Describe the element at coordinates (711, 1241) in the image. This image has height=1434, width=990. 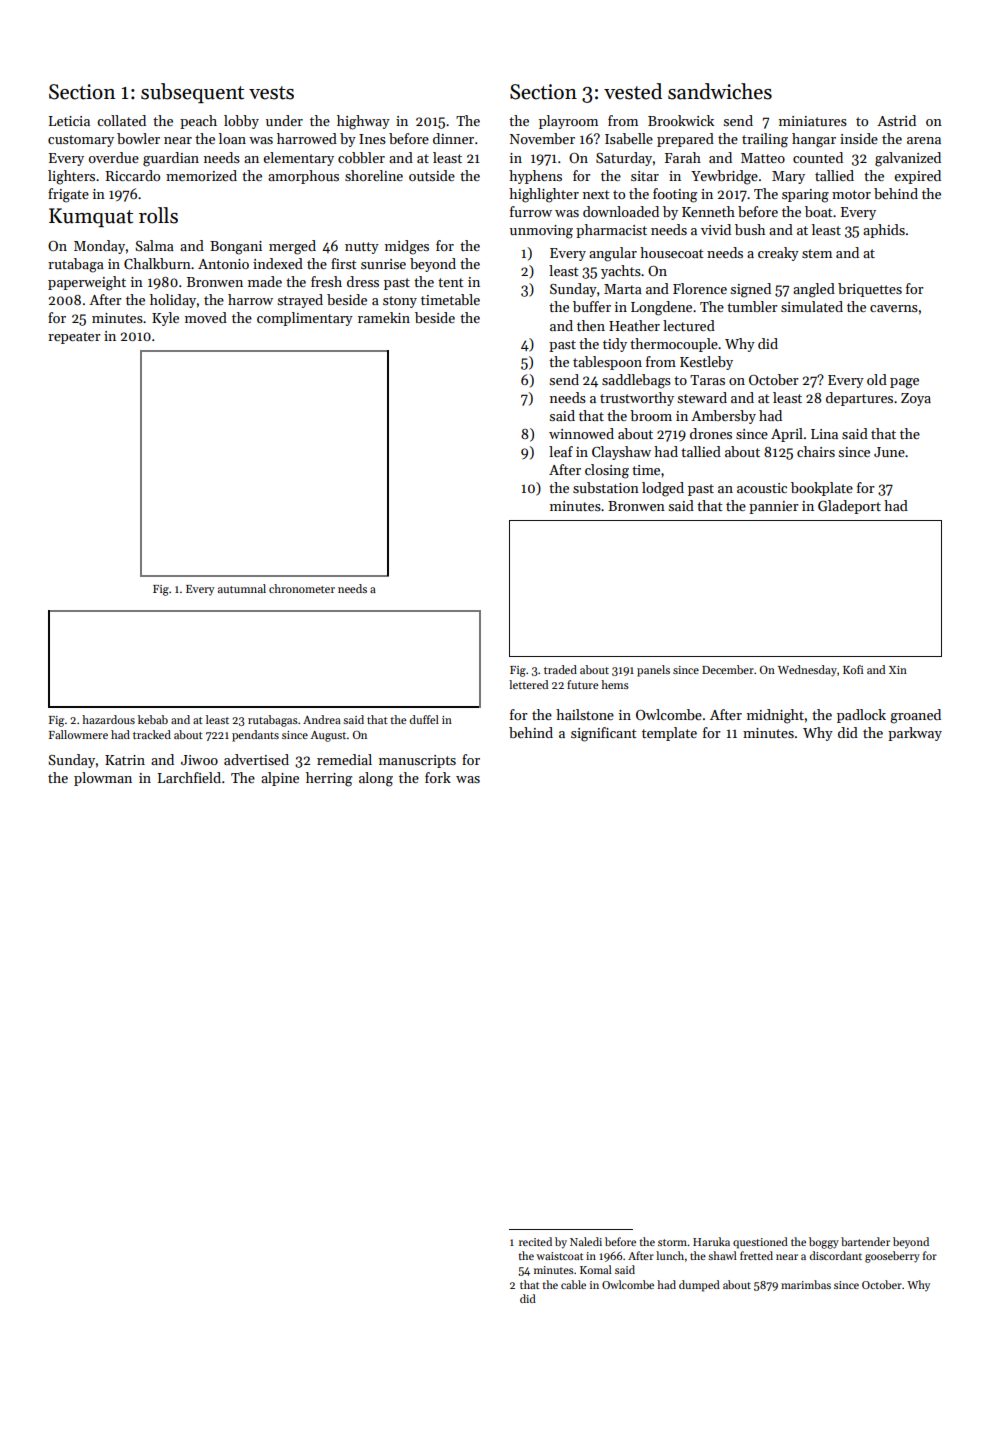
I see `Haruka` at that location.
